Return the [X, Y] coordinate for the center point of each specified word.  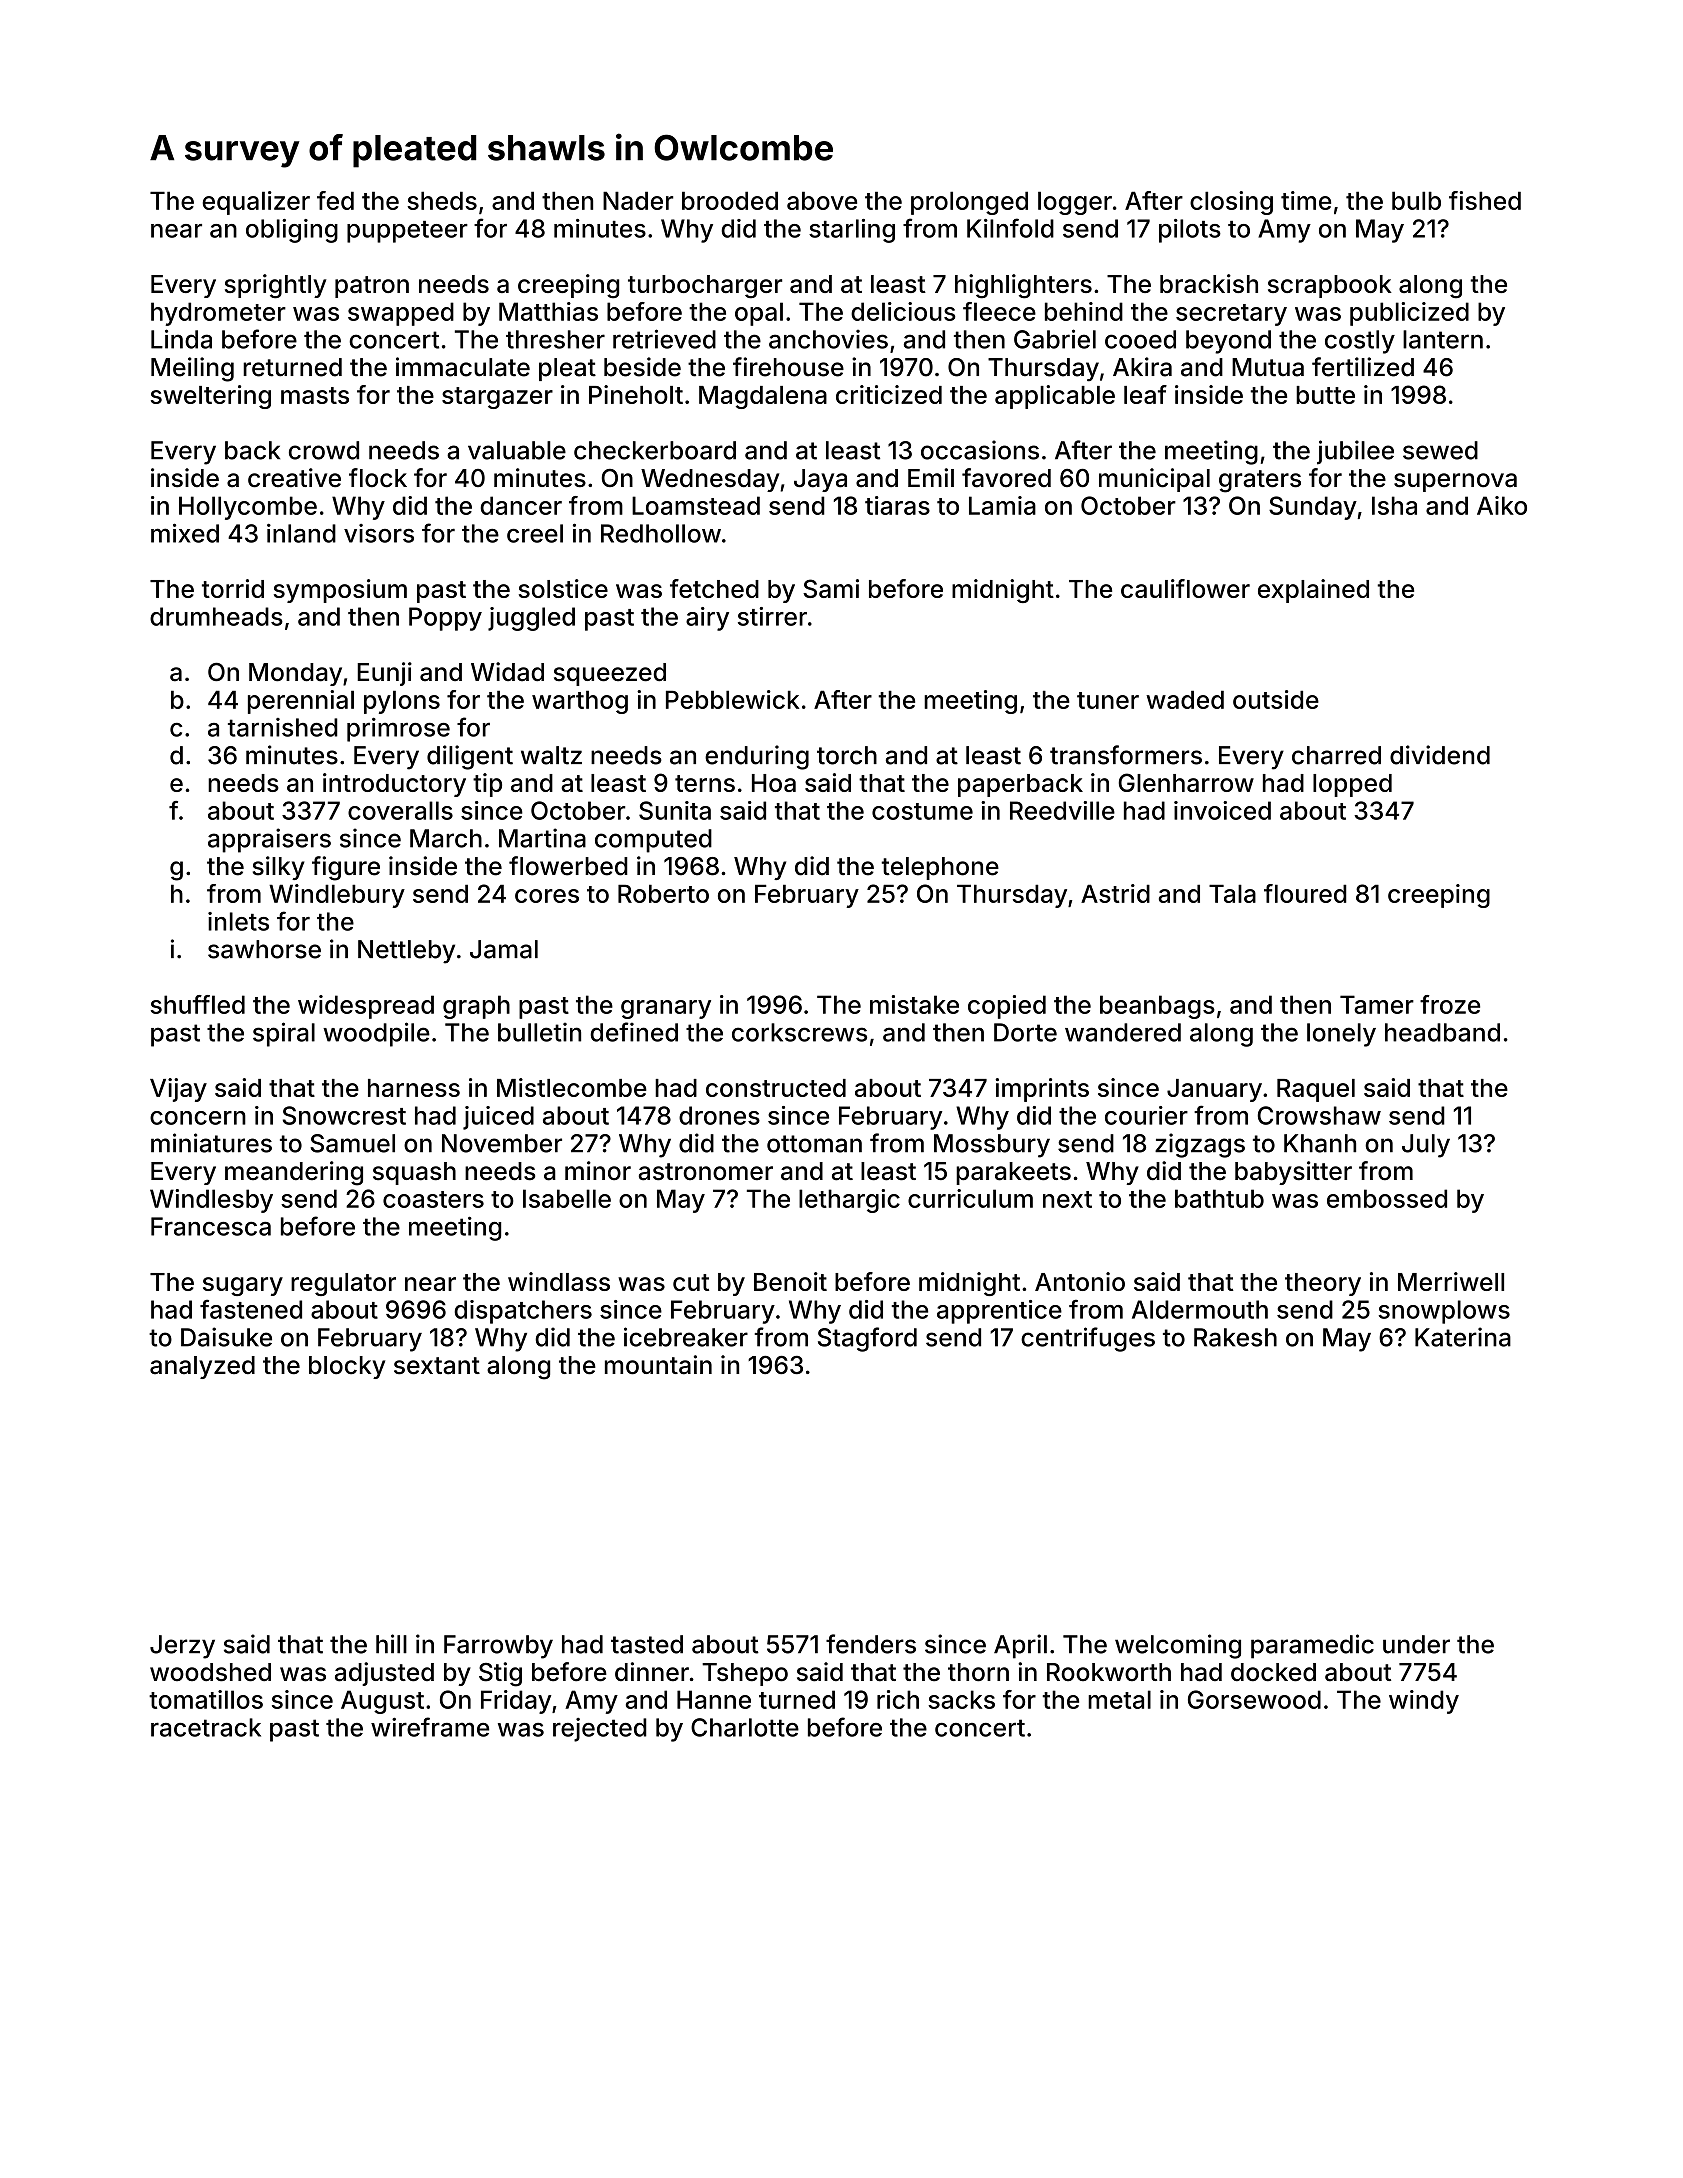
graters [1260, 481]
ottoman [814, 1144]
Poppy [445, 619]
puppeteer [407, 232]
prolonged [969, 203]
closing [1231, 203]
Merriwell [1451, 1281]
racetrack [206, 1727]
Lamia [1002, 505]
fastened [251, 1309]
